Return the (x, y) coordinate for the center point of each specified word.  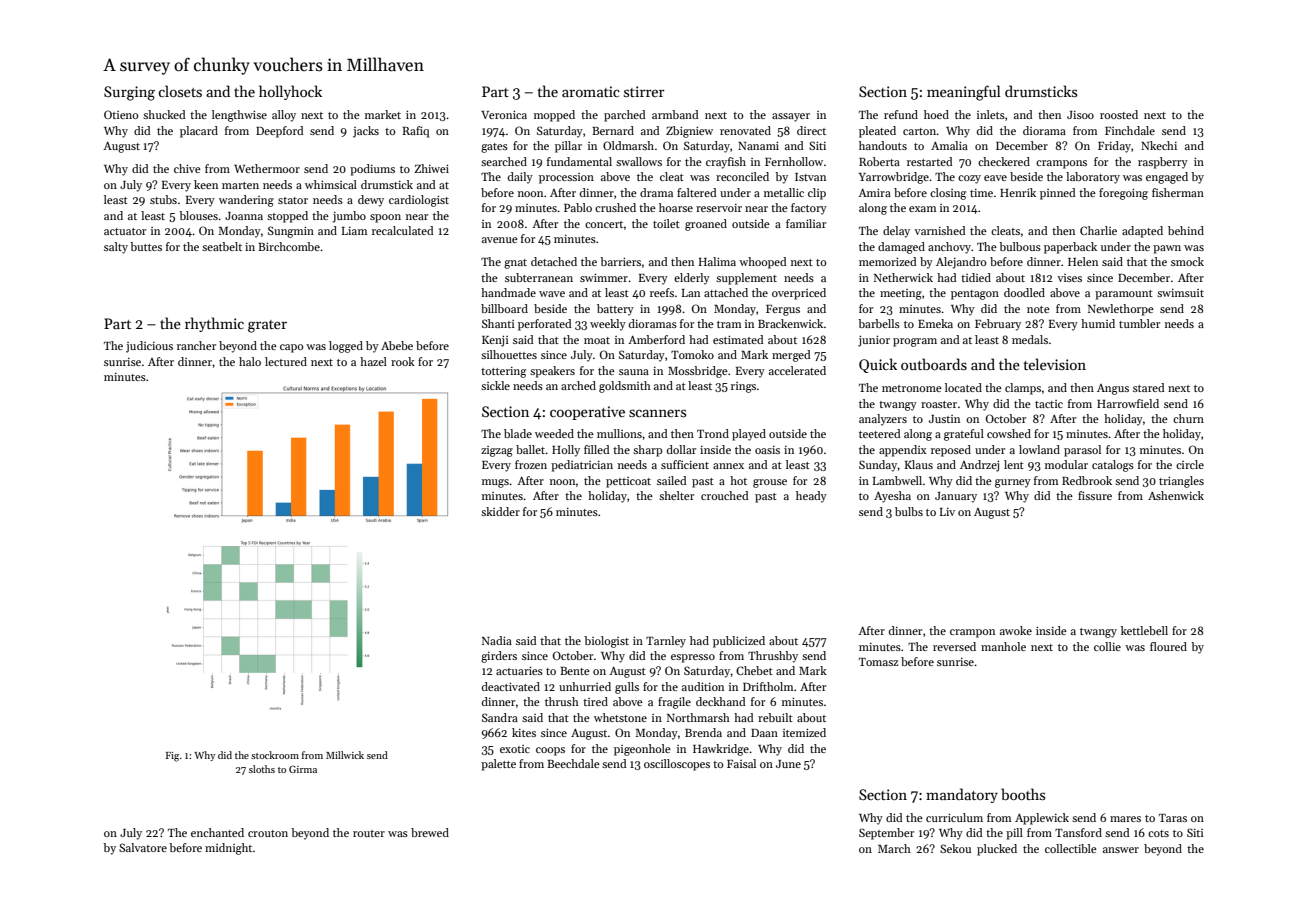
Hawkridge (721, 750)
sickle (495, 385)
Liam (354, 231)
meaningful (964, 93)
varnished (940, 230)
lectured (286, 361)
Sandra (500, 717)
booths (1023, 794)
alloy (284, 116)
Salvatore (143, 847)
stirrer (644, 91)
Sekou (955, 848)
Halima (717, 261)
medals (1030, 339)
